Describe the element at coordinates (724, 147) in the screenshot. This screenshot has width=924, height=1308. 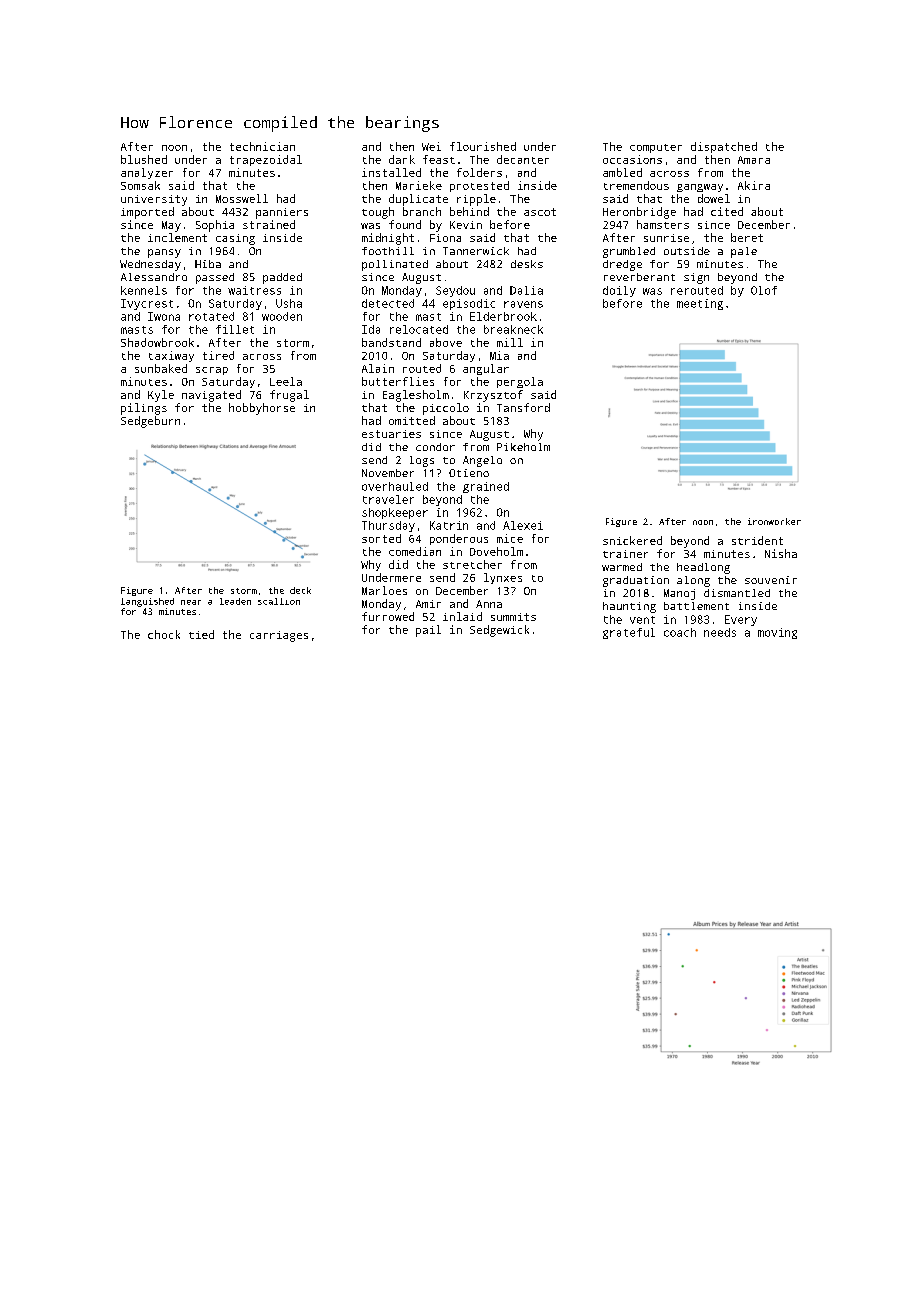
I see `dispatched` at that location.
